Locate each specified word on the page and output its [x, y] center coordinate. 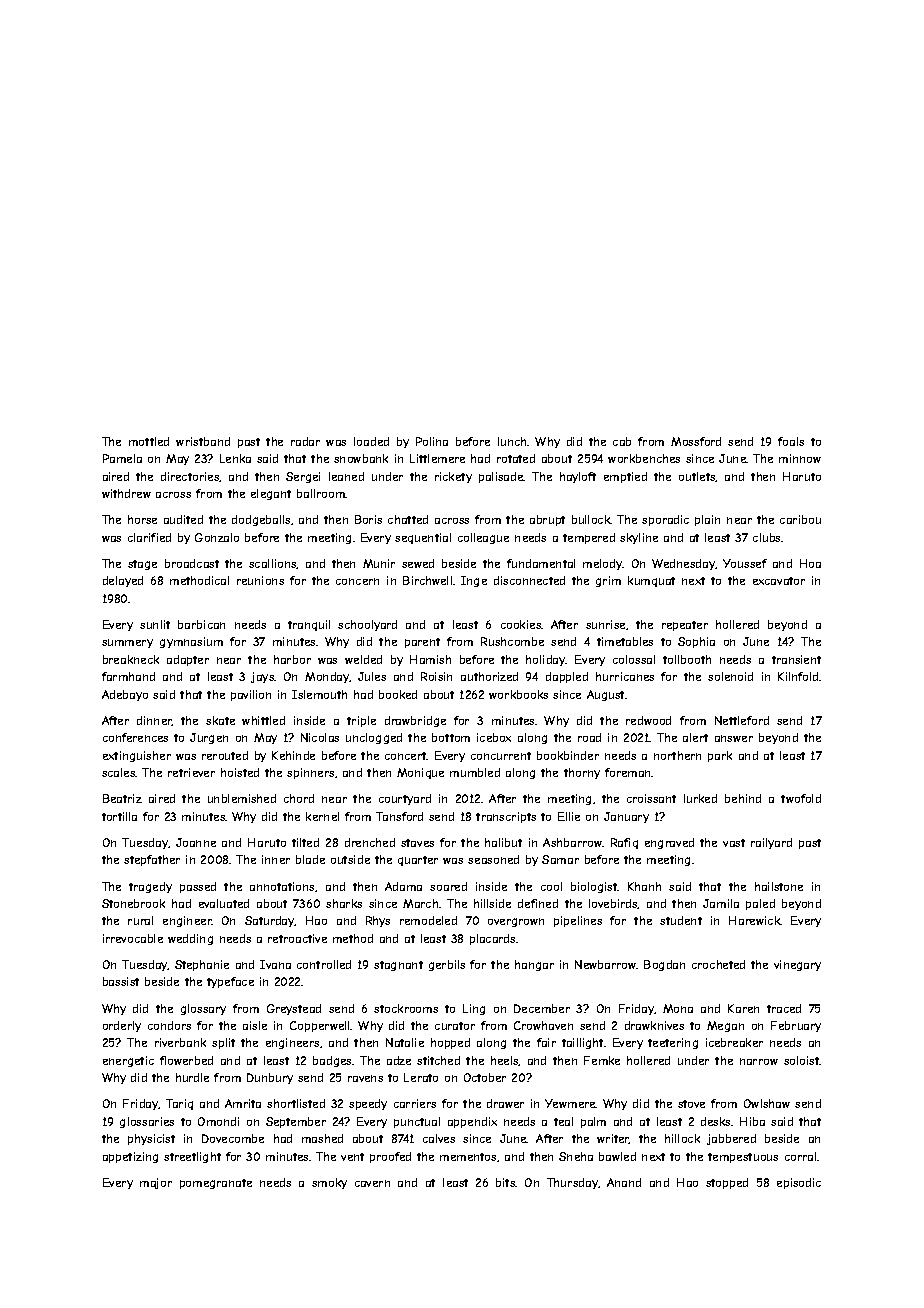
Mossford [696, 441]
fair [546, 1042]
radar [305, 441]
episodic [799, 1183]
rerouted [225, 755]
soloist [802, 1060]
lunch [512, 441]
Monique [420, 773]
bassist [121, 981]
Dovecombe [233, 1138]
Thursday [572, 1183]
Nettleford [742, 720]
